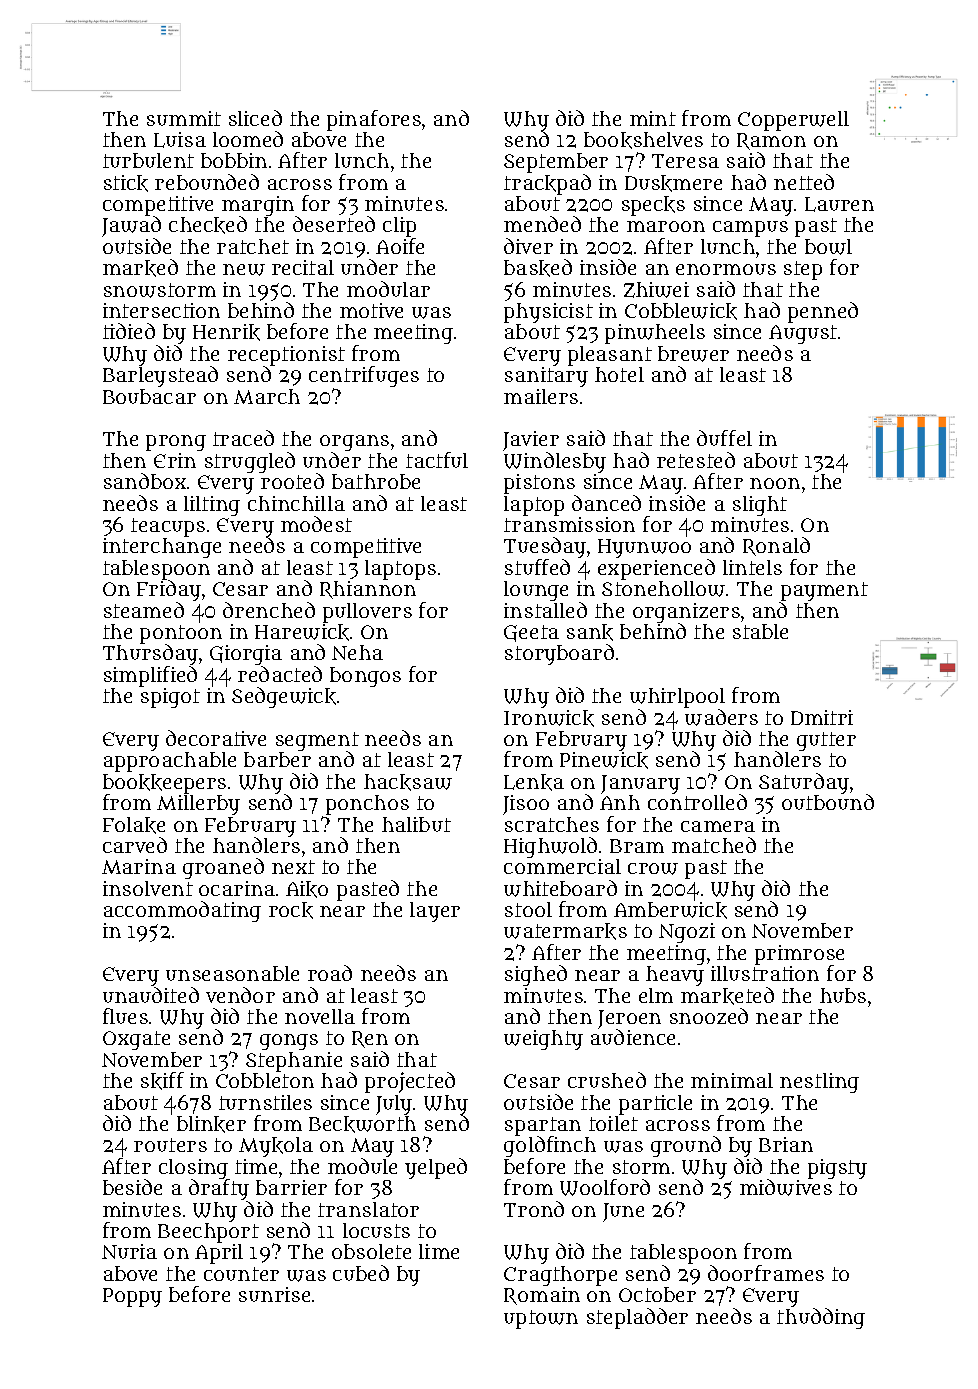 The height and width of the screenshot is (1389, 978). What do you see at coordinates (255, 118) in the screenshot?
I see `sliced` at bounding box center [255, 118].
